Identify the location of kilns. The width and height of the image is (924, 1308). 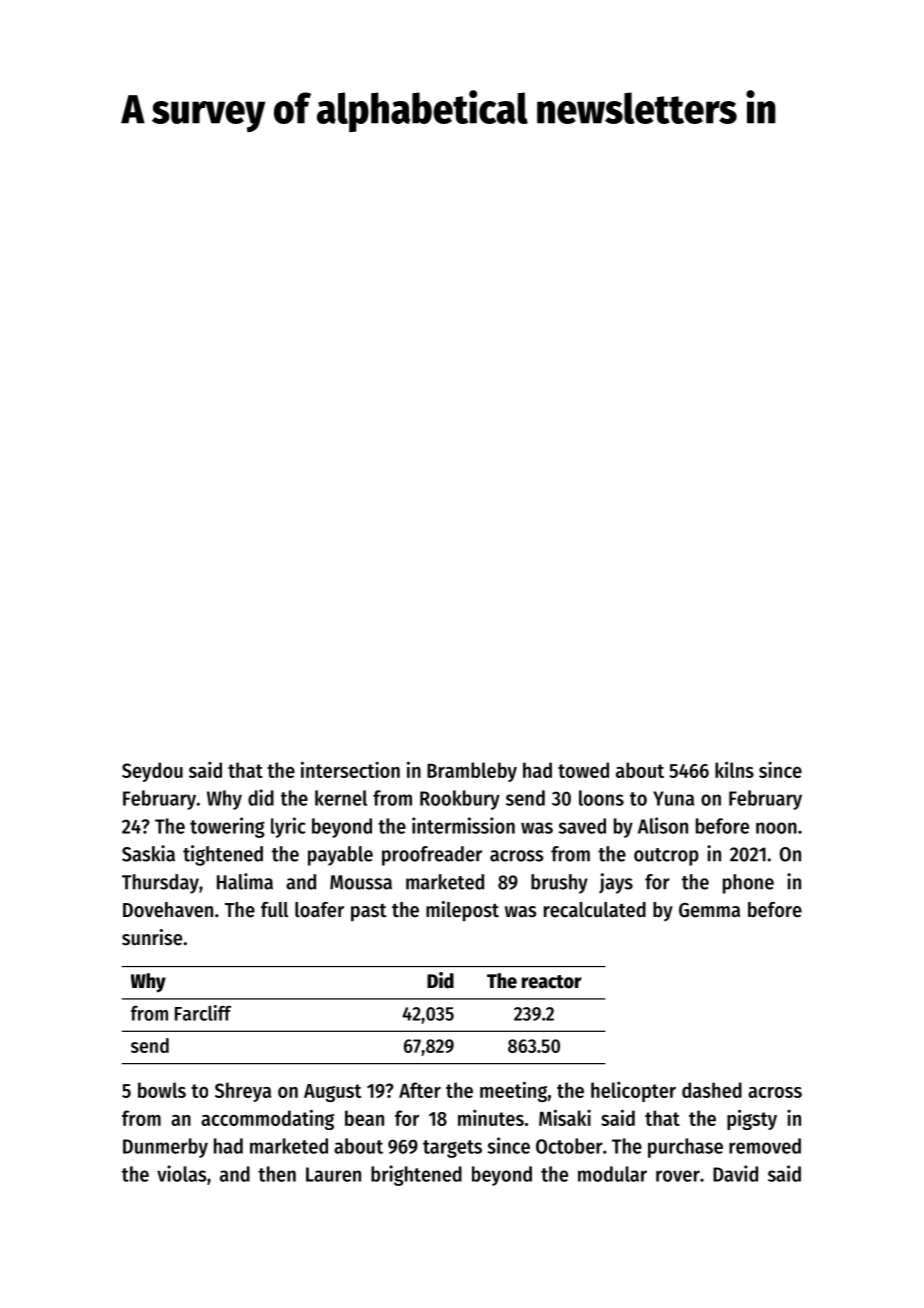
(734, 769).
